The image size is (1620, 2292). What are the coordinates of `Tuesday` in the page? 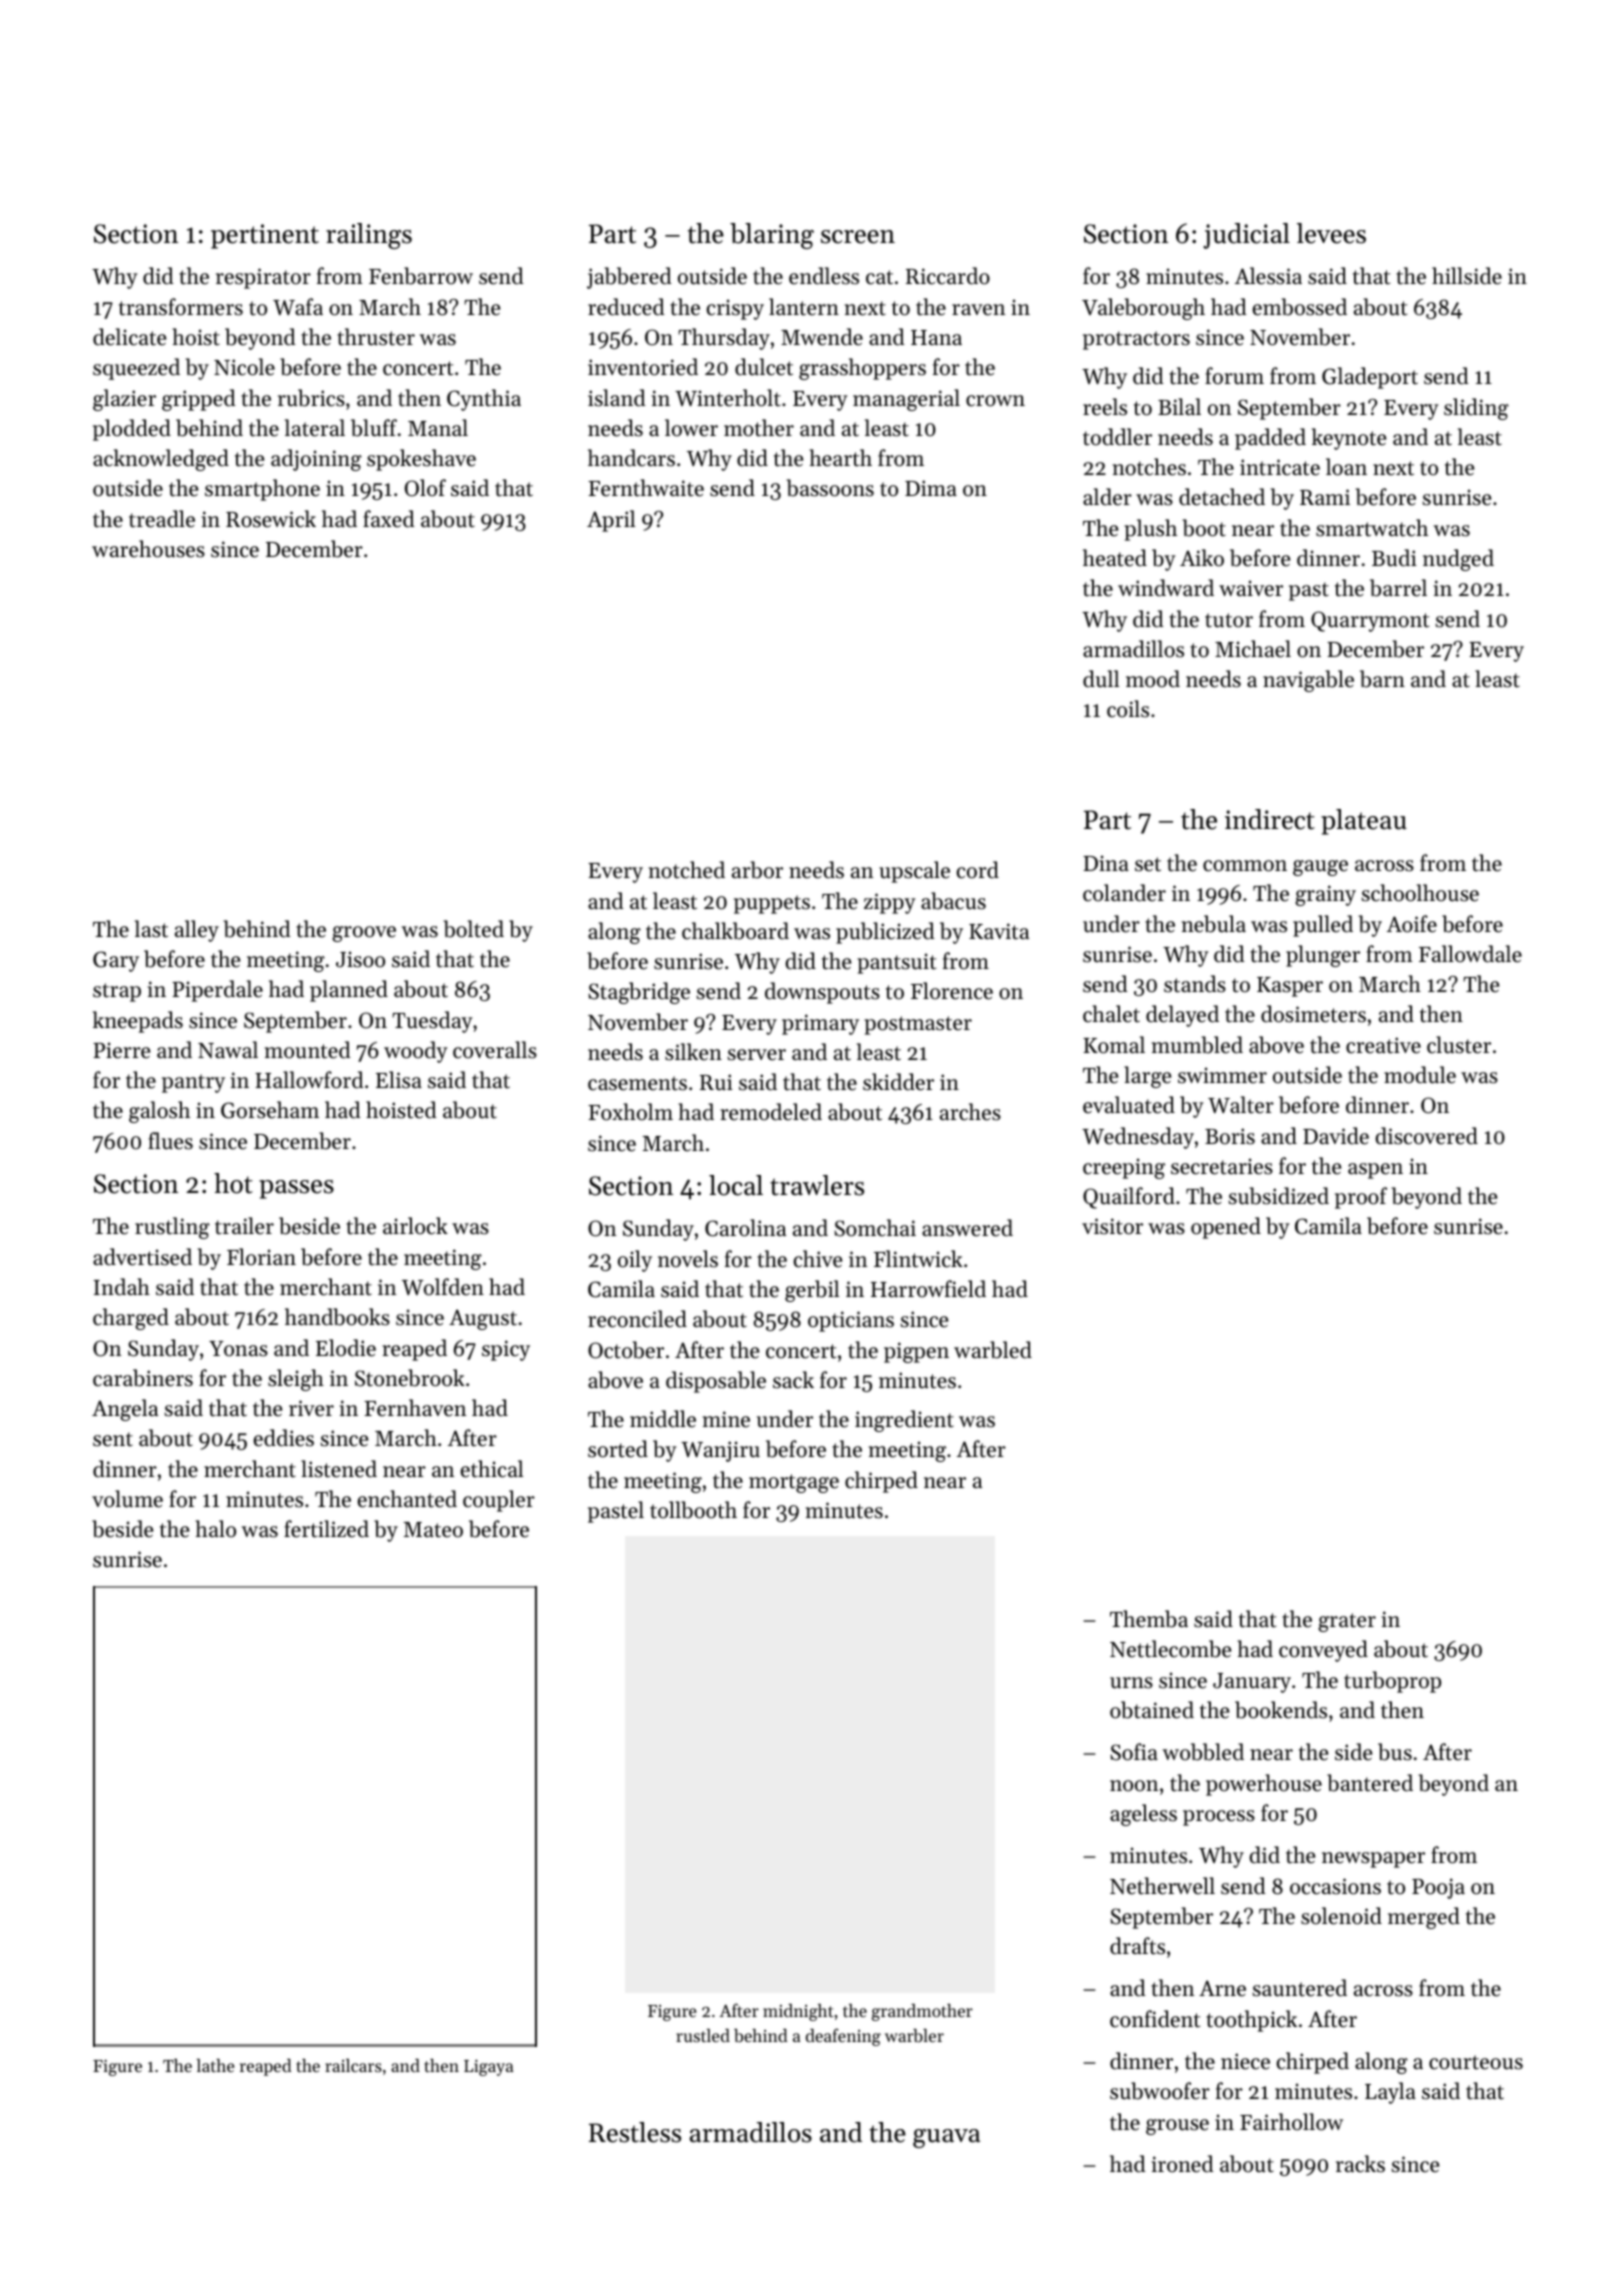 It's located at (432, 1022).
